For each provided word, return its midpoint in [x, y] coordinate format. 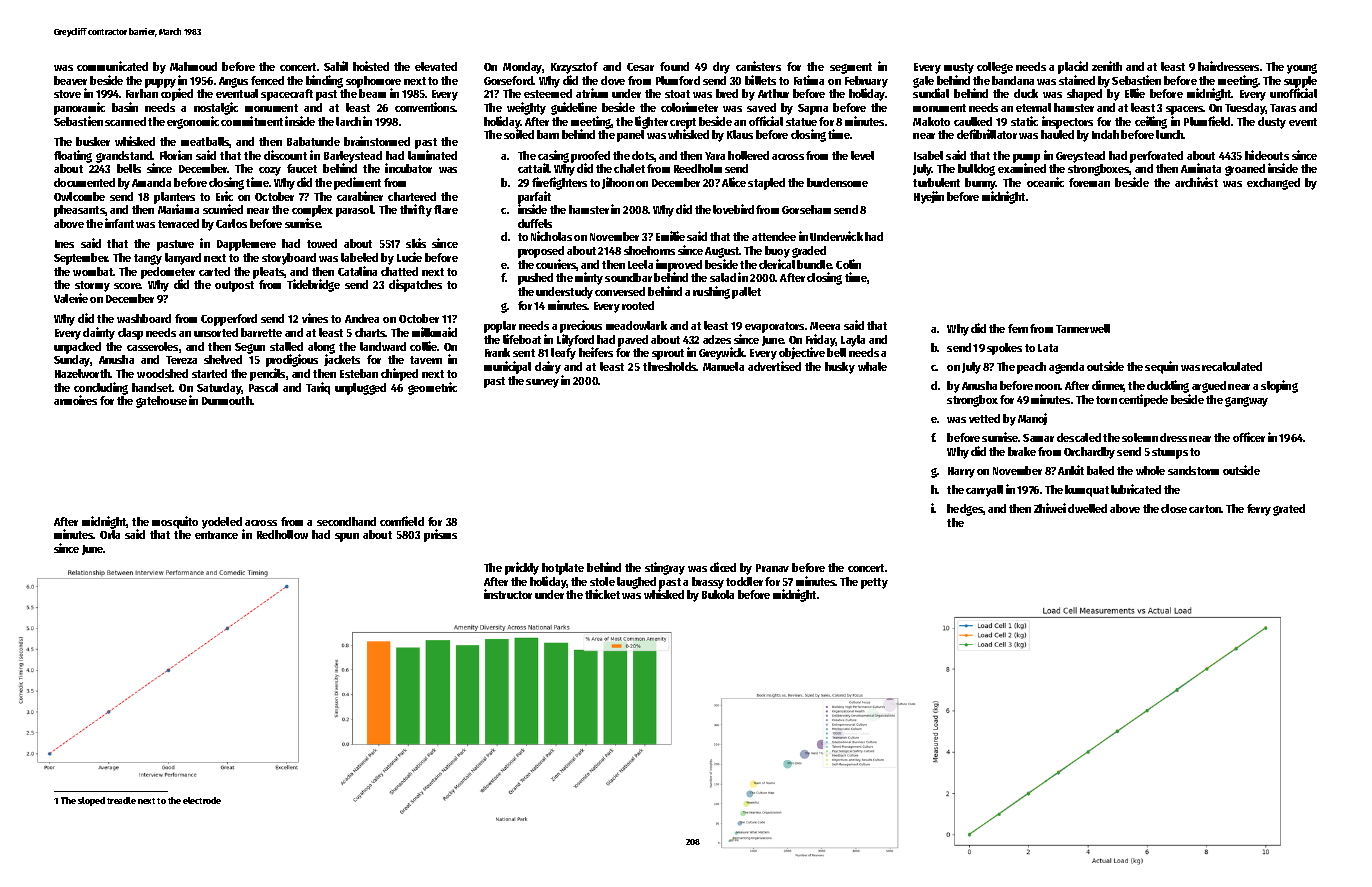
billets [760, 80]
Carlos [231, 223]
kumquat [1087, 491]
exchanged [1273, 184]
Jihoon [618, 183]
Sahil [336, 66]
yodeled [222, 523]
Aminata [1201, 168]
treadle [121, 800]
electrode [202, 800]
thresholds [670, 366]
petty [874, 583]
